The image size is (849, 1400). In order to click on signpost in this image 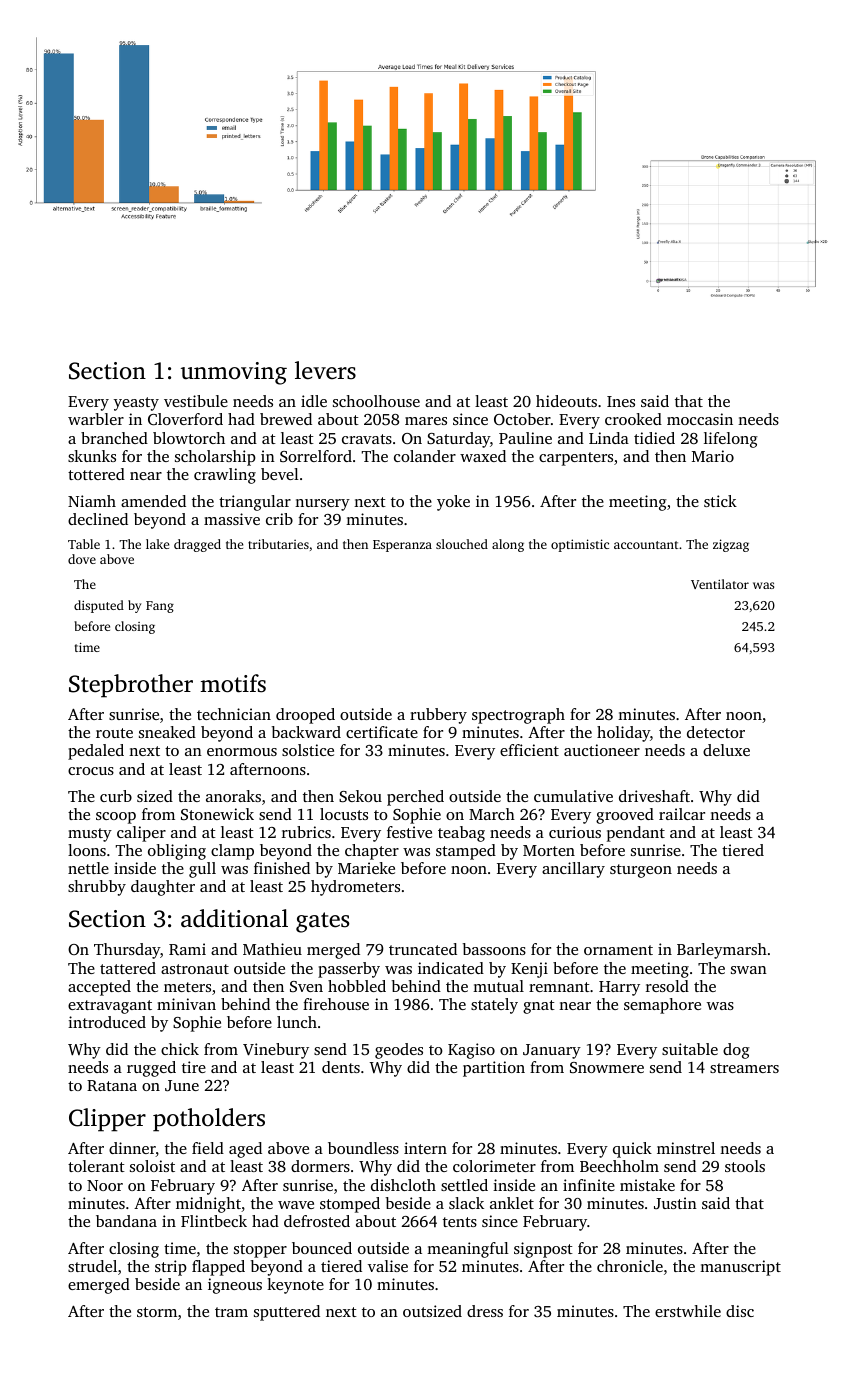, I will do `click(543, 1250)`.
